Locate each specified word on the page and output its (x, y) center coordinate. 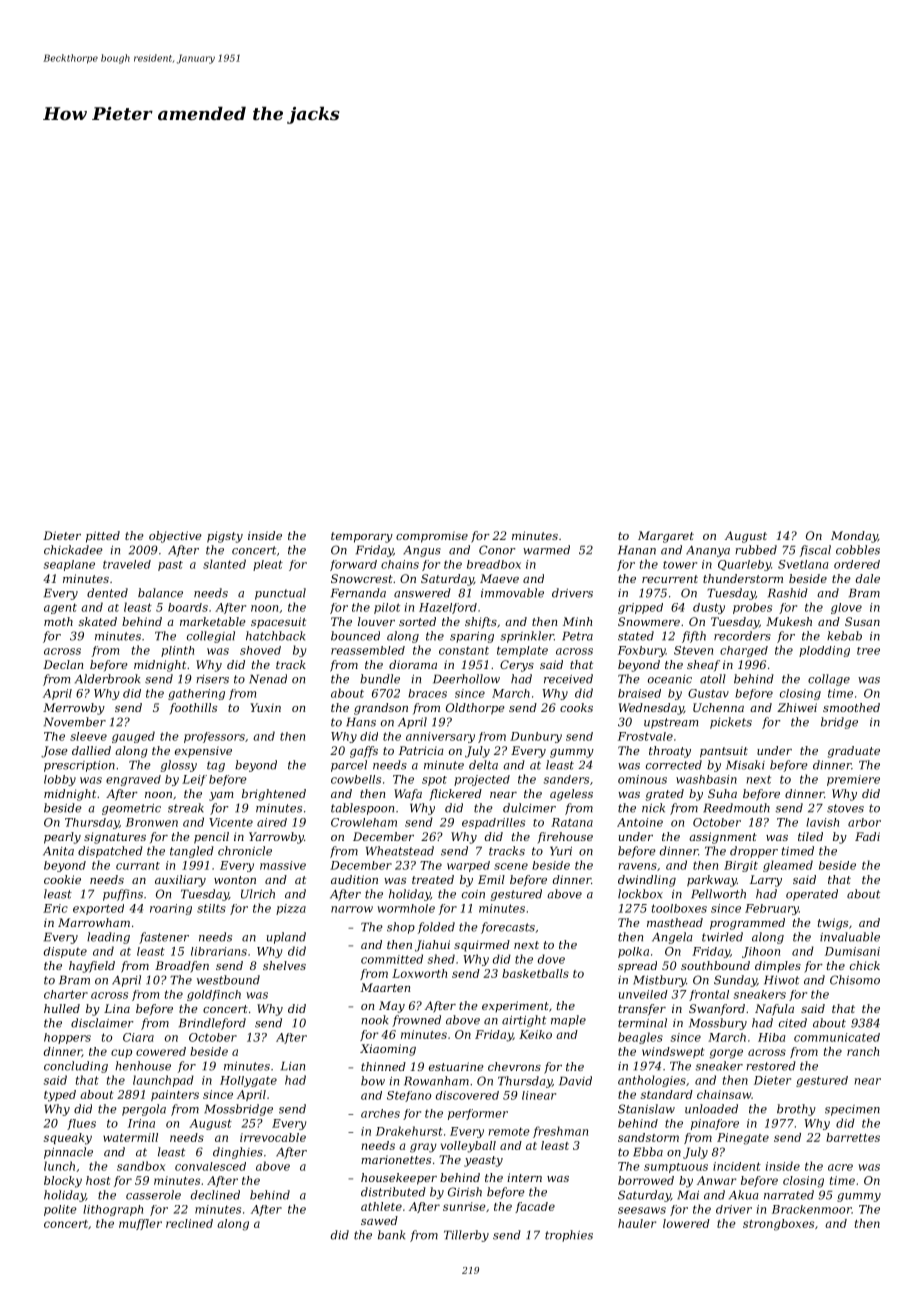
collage (829, 680)
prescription (79, 766)
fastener (164, 938)
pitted (103, 537)
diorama (413, 664)
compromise (432, 537)
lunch (59, 1166)
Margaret (666, 537)
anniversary (440, 737)
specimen (852, 1110)
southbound (715, 965)
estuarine (456, 1066)
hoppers (67, 1038)
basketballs (535, 973)
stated (636, 636)
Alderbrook (107, 679)
